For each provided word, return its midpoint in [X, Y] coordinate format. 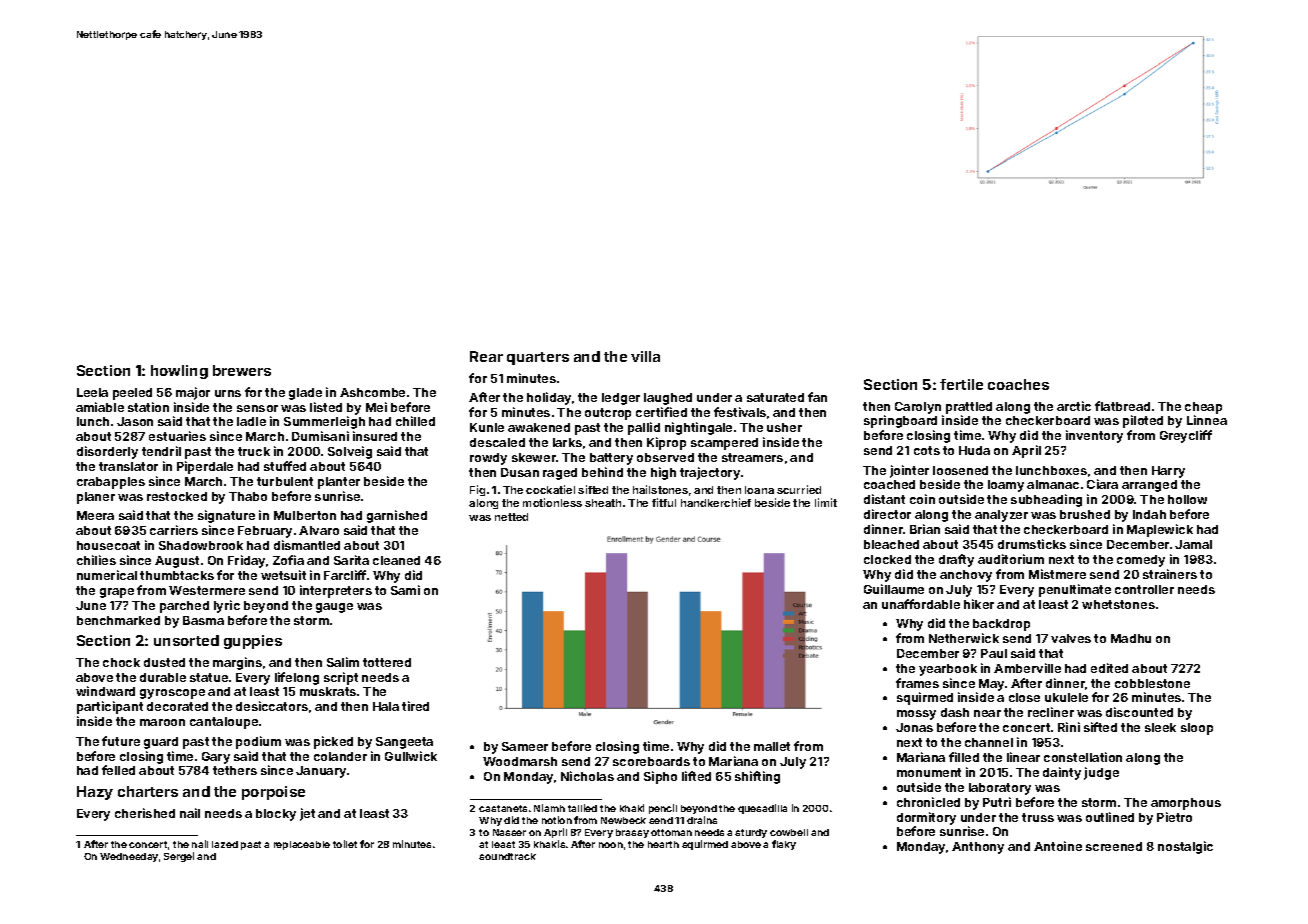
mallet [772, 746]
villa [645, 356]
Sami [405, 590]
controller [1144, 589]
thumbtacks [177, 575]
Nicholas [587, 776]
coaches [1018, 384]
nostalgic [1185, 847]
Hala [386, 706]
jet [307, 814]
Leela [92, 392]
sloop [1197, 729]
